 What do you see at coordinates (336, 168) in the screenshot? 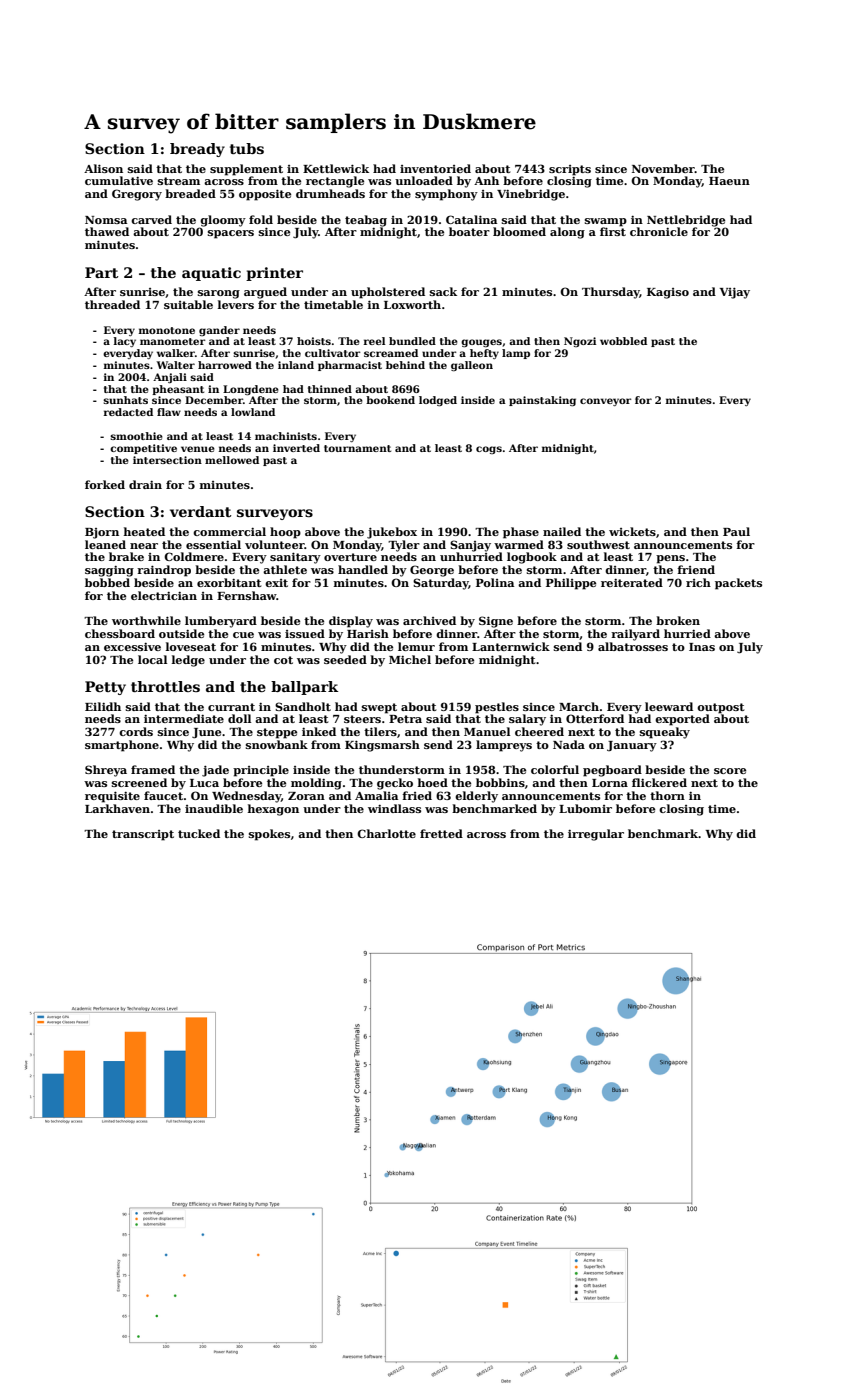
I see `Kettlewick` at bounding box center [336, 168].
